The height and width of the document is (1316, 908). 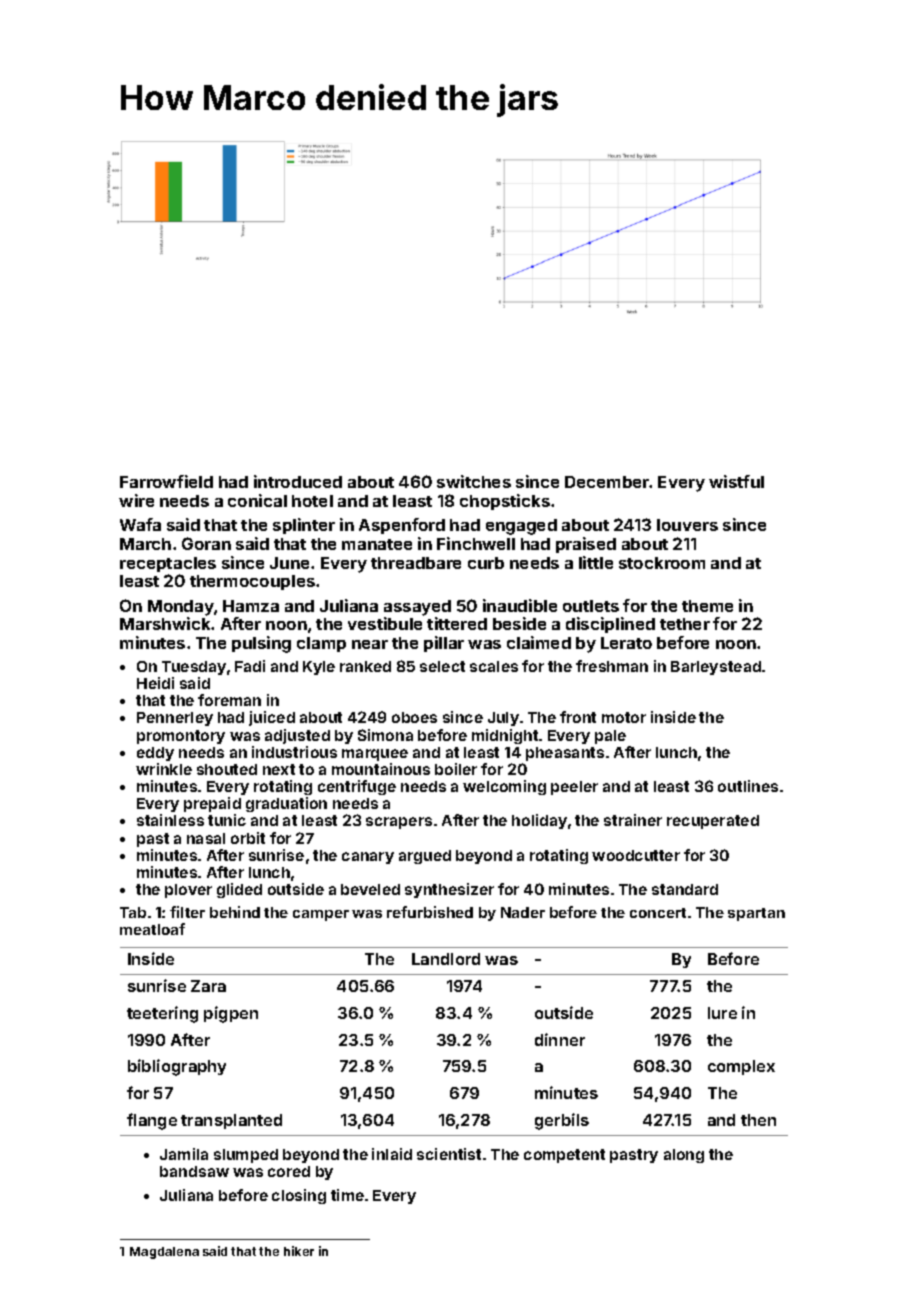 What do you see at coordinates (298, 481) in the document?
I see `introduced` at bounding box center [298, 481].
